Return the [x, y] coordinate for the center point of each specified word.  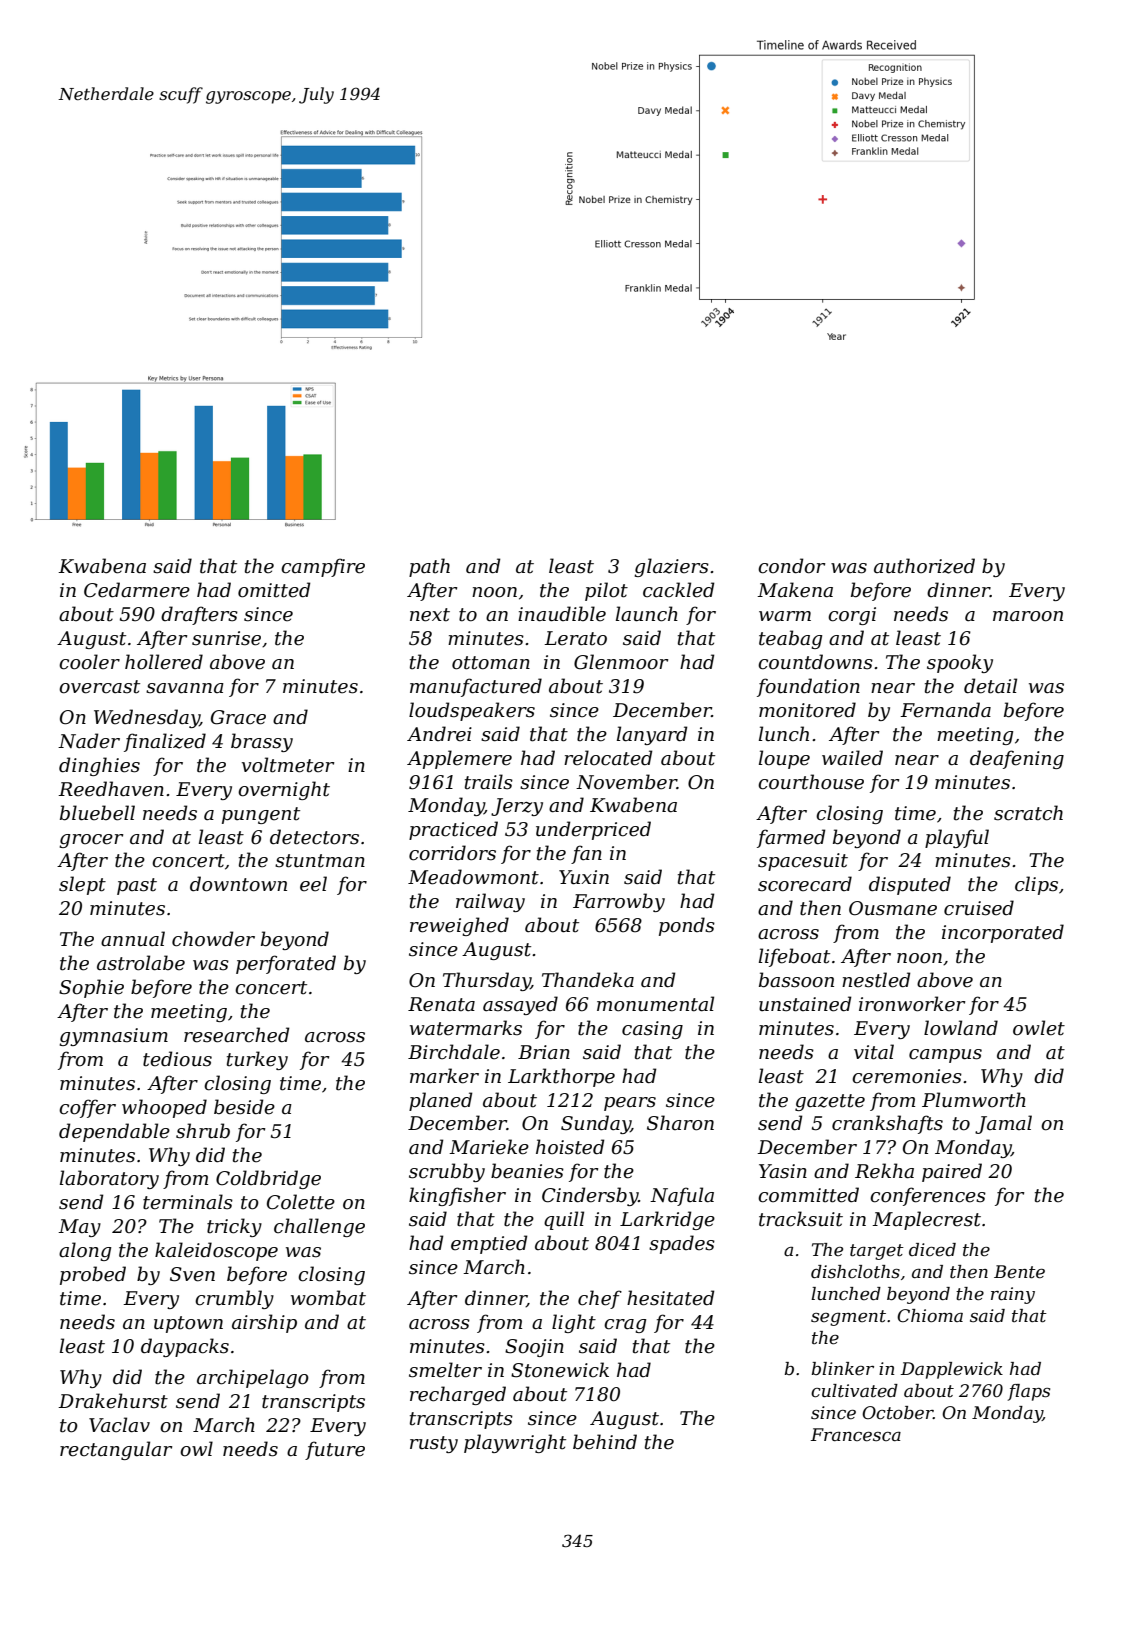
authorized [924, 566]
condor [791, 566]
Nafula [682, 1196]
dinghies [99, 766]
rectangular [116, 1450]
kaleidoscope [216, 1251]
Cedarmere [137, 590]
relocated [608, 758]
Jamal [1003, 1124]
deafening [1017, 759]
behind [605, 1442]
